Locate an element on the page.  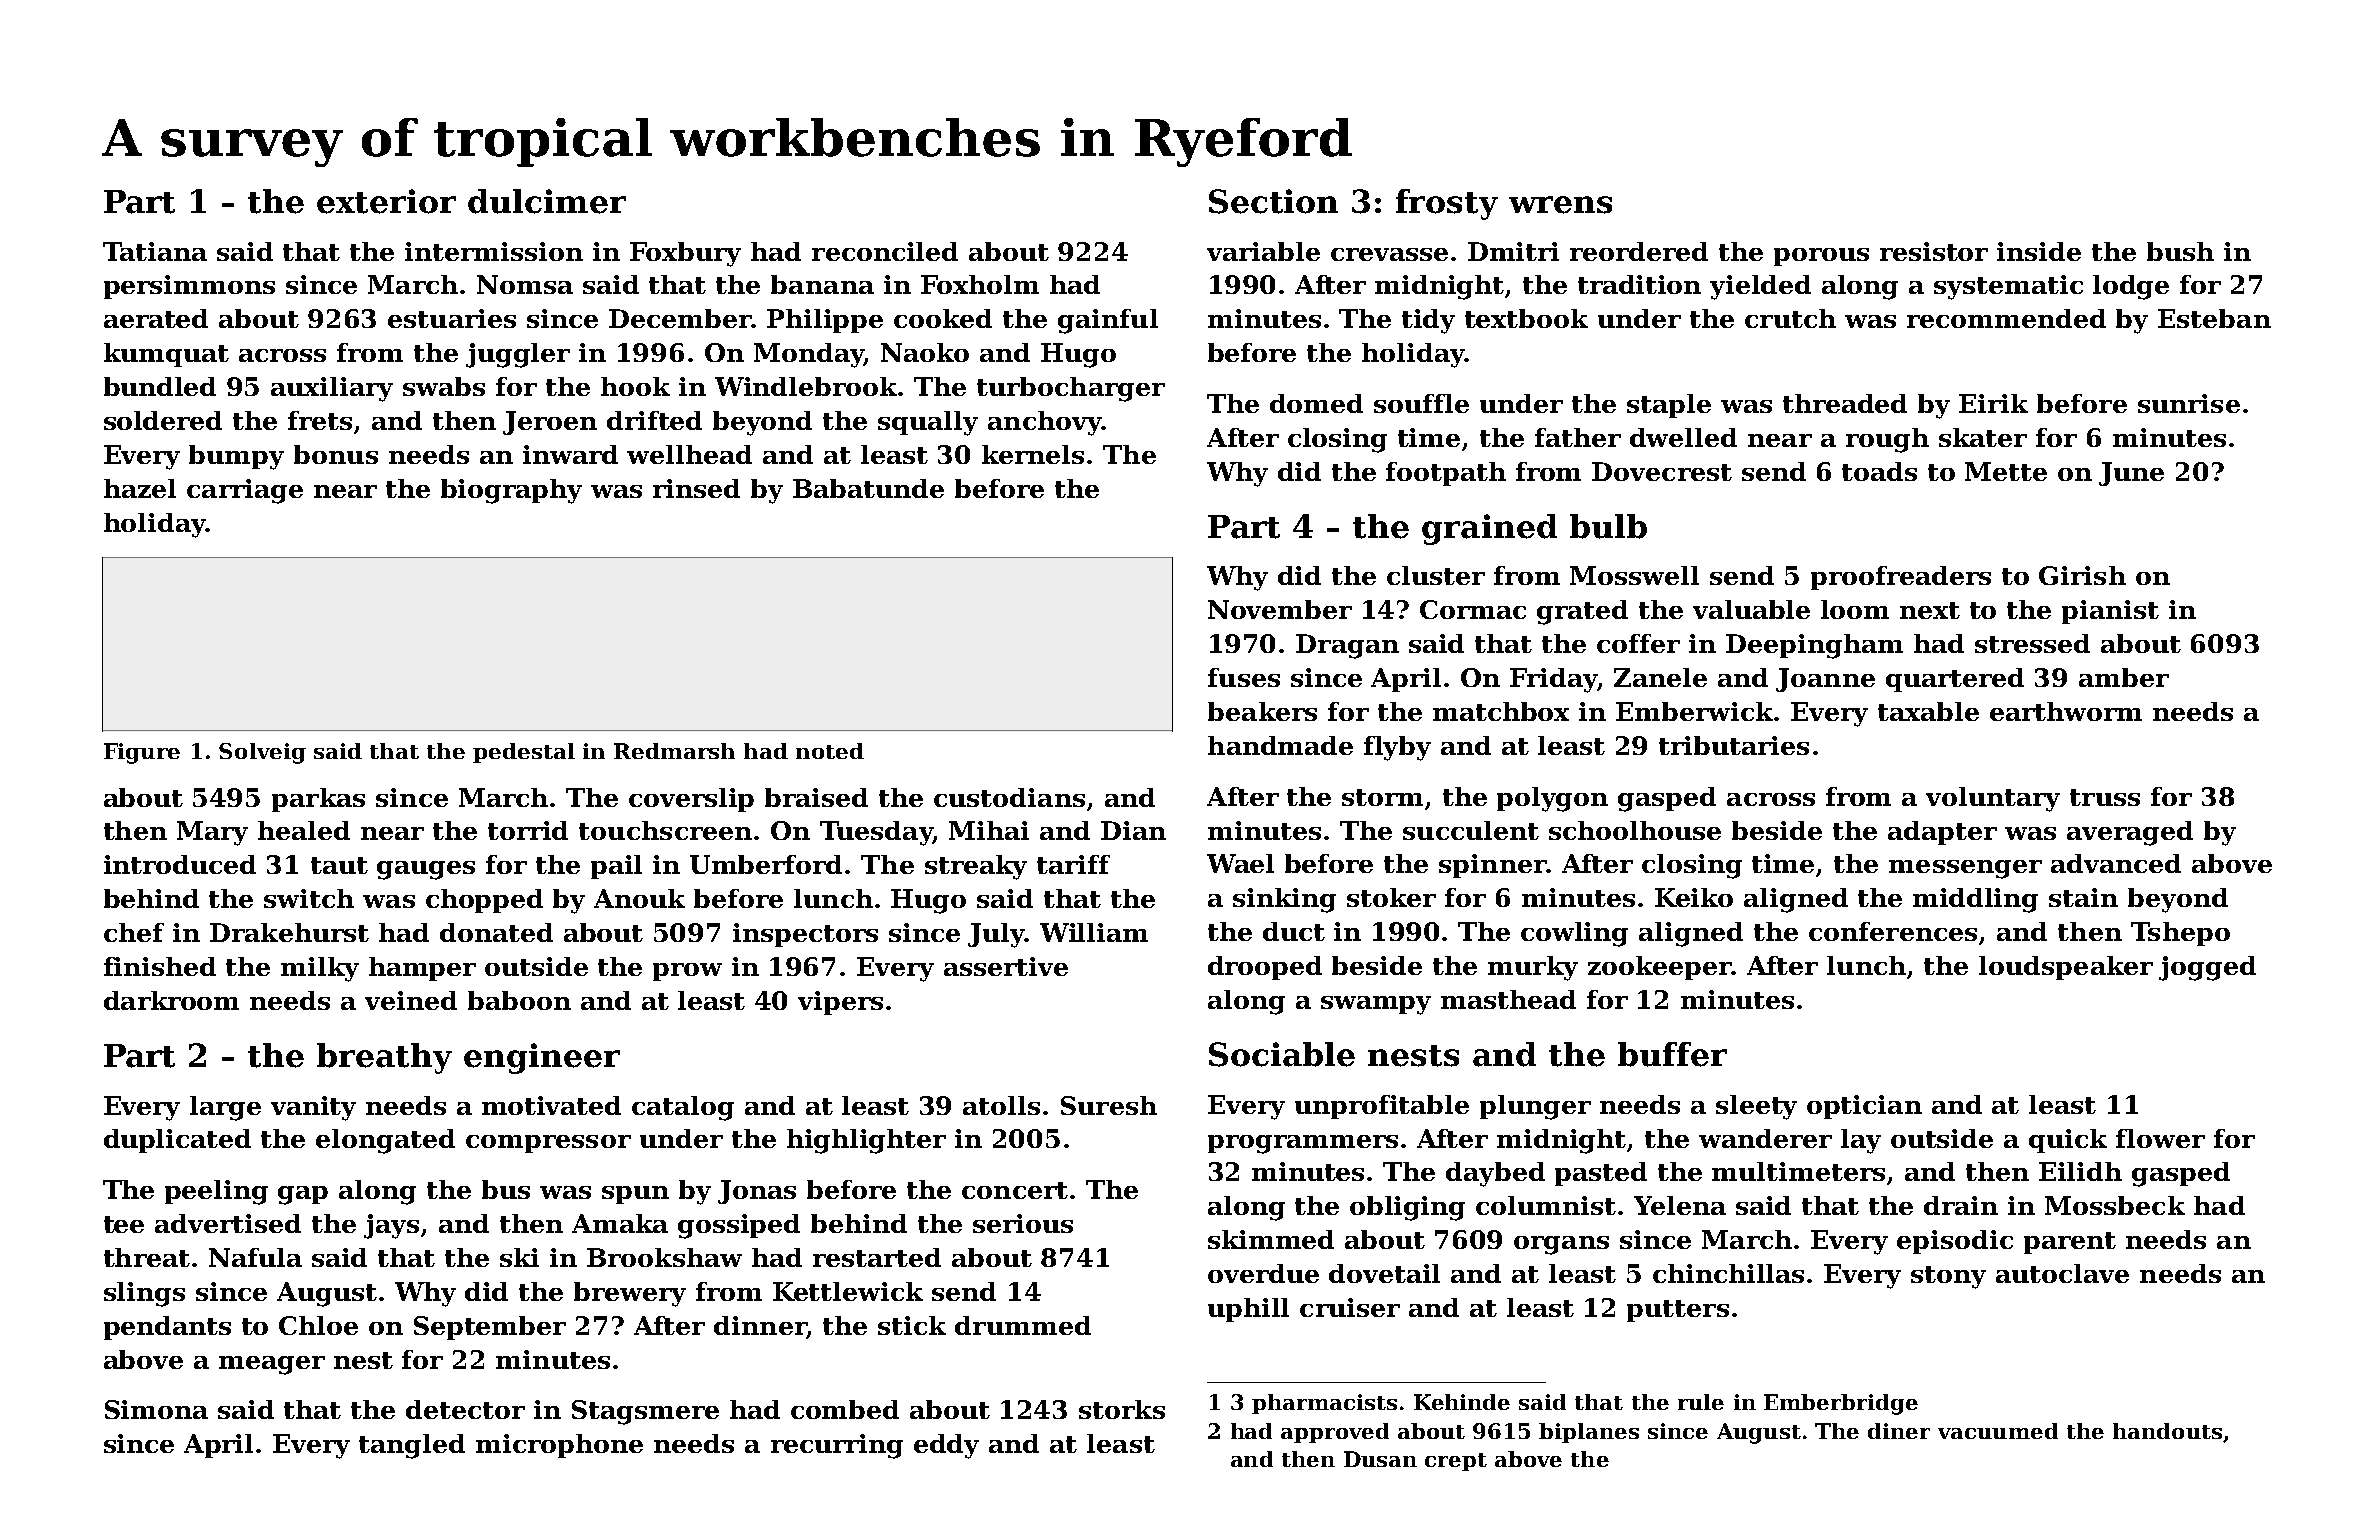
chef is located at coordinates (134, 932).
